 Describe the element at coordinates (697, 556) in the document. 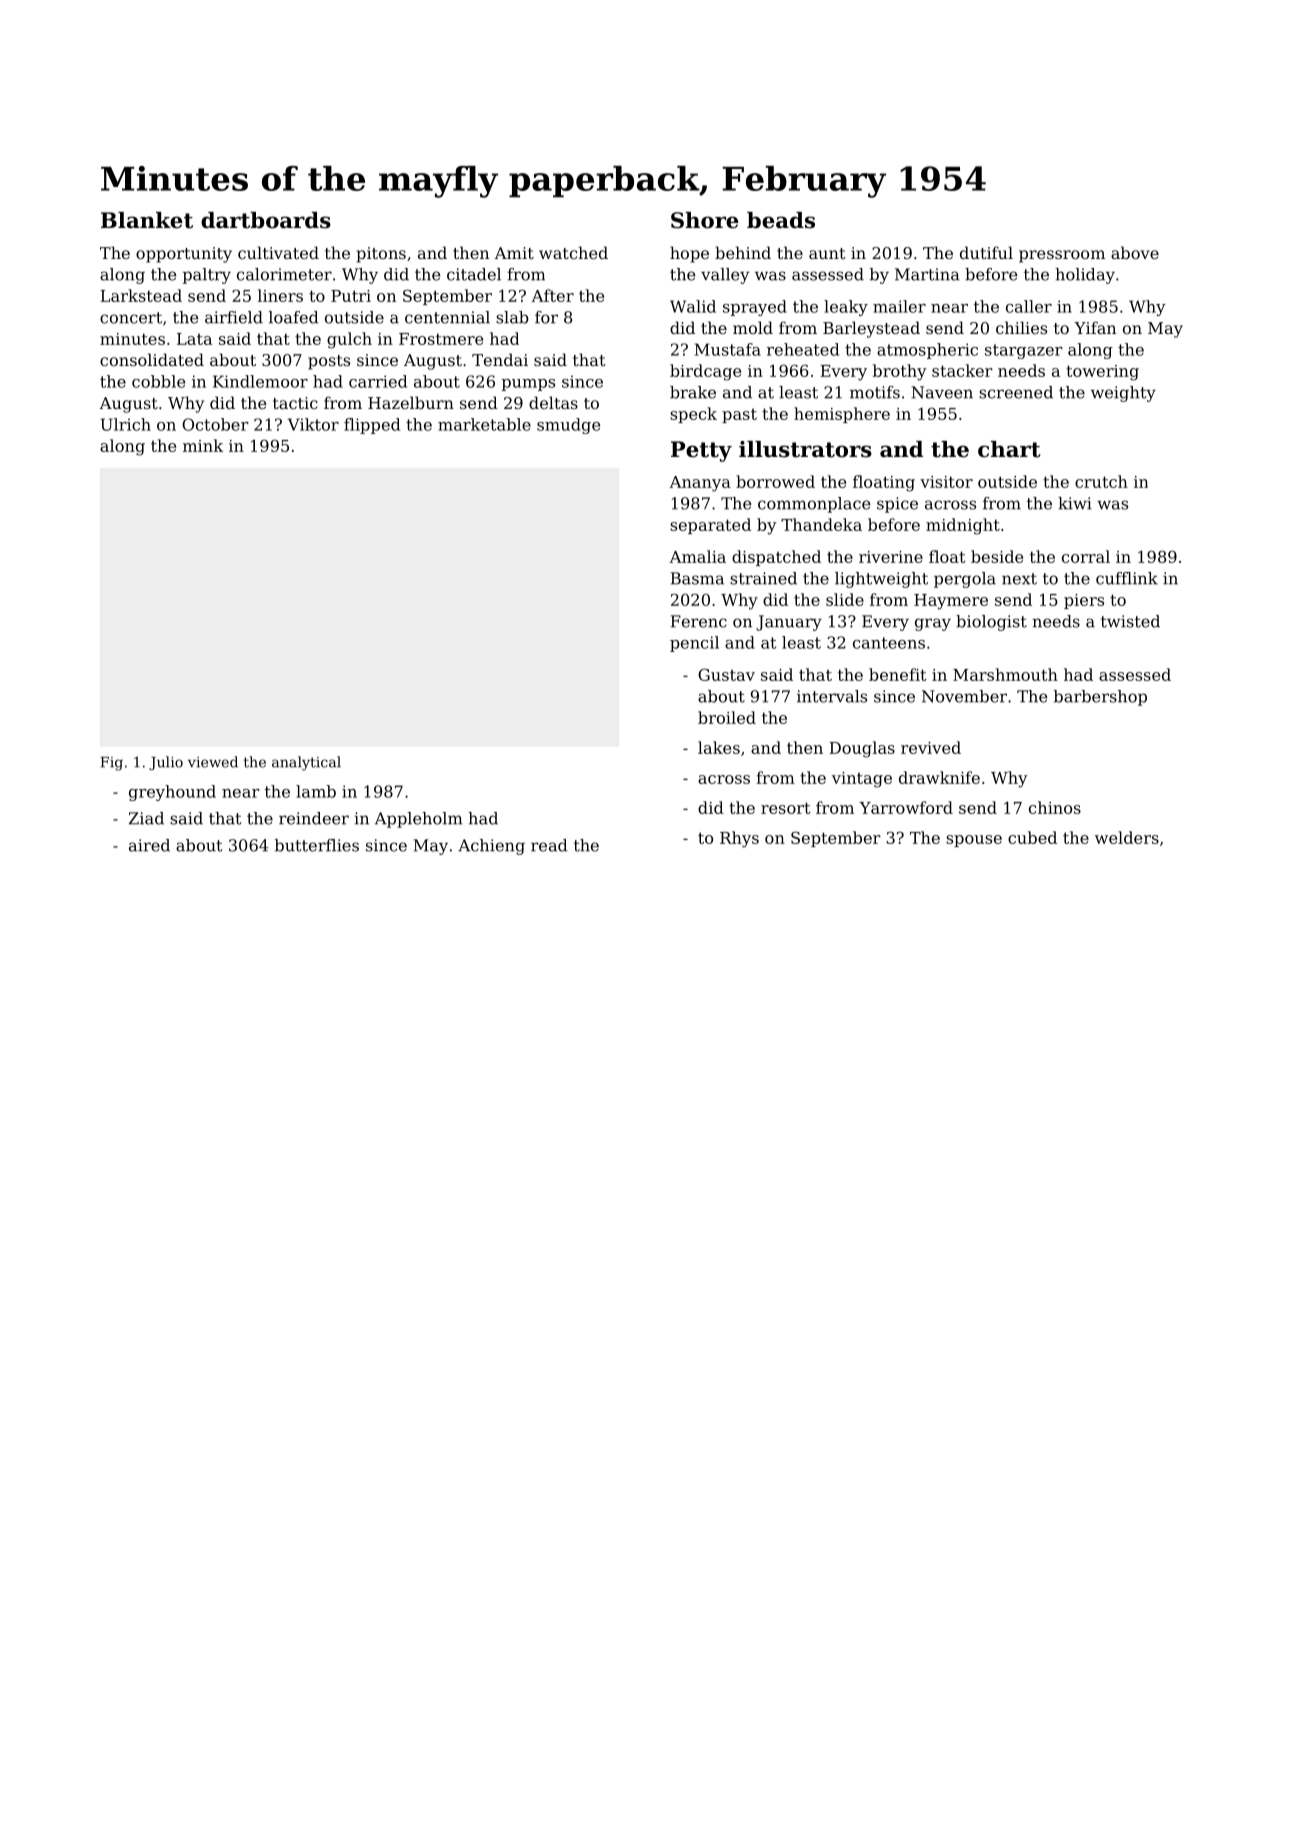

I see `Amalia` at that location.
